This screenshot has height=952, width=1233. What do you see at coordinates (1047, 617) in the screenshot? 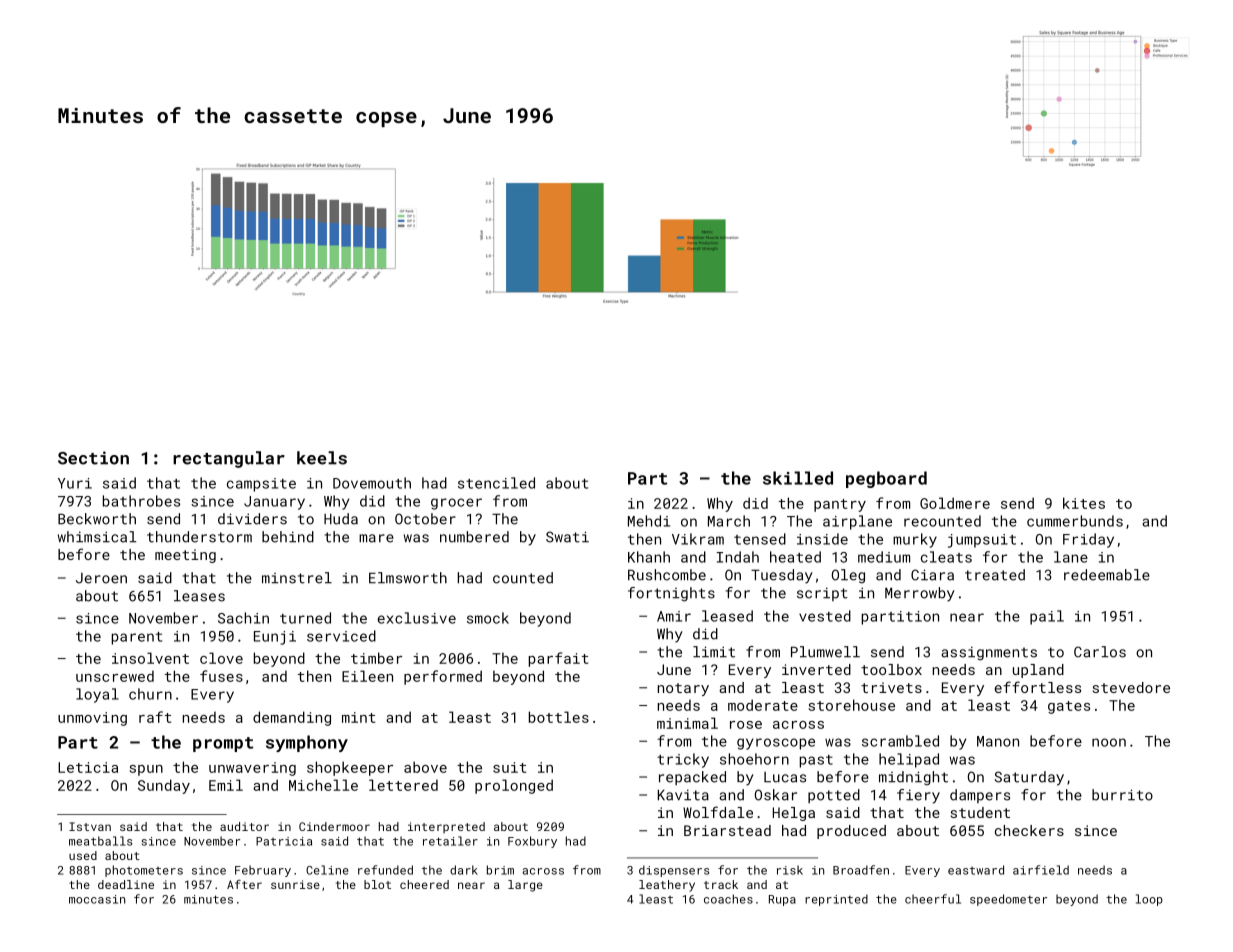
I see `pail` at bounding box center [1047, 617].
